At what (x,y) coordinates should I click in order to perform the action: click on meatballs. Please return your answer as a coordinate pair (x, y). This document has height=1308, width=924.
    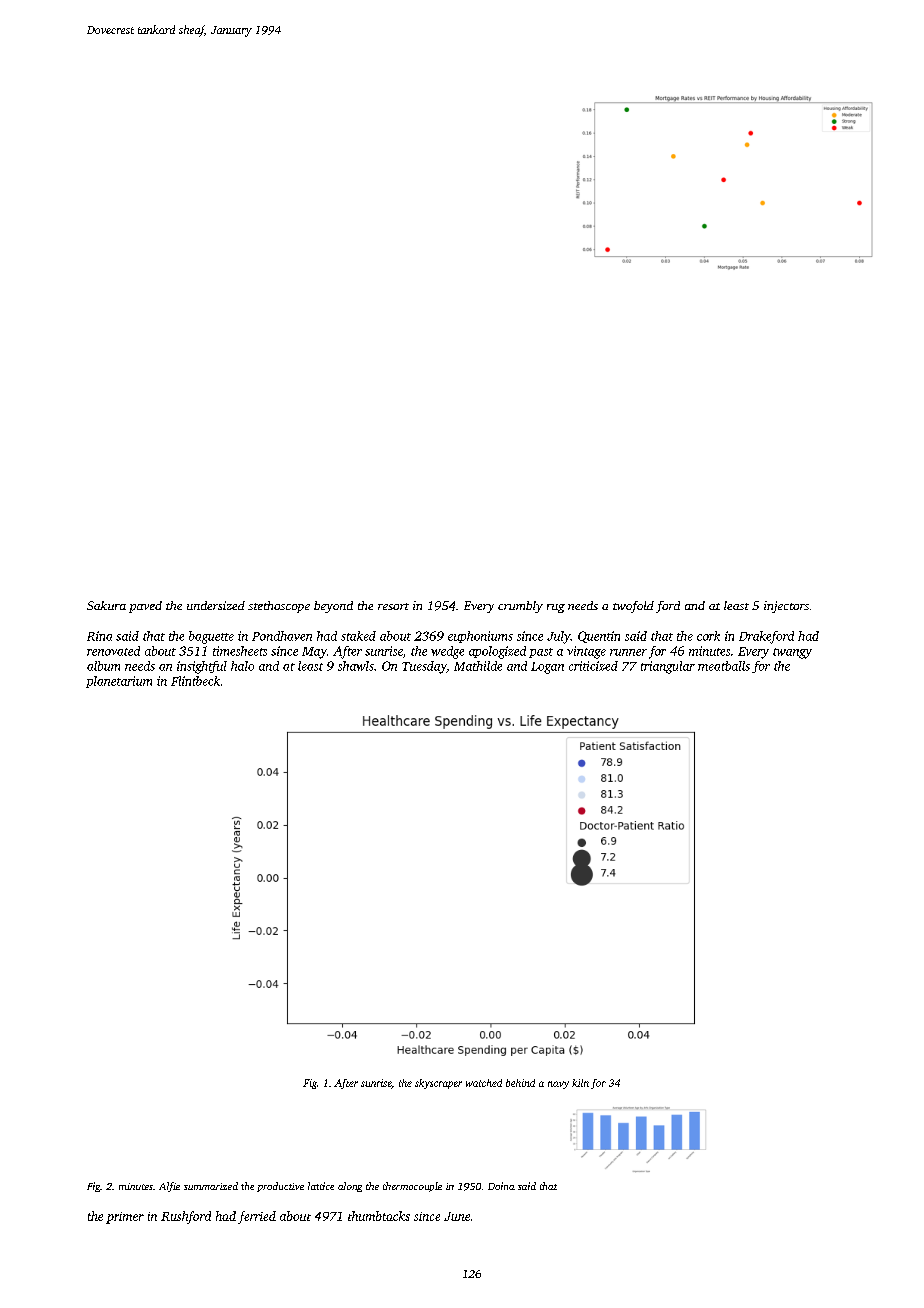
    Looking at the image, I should click on (724, 666).
